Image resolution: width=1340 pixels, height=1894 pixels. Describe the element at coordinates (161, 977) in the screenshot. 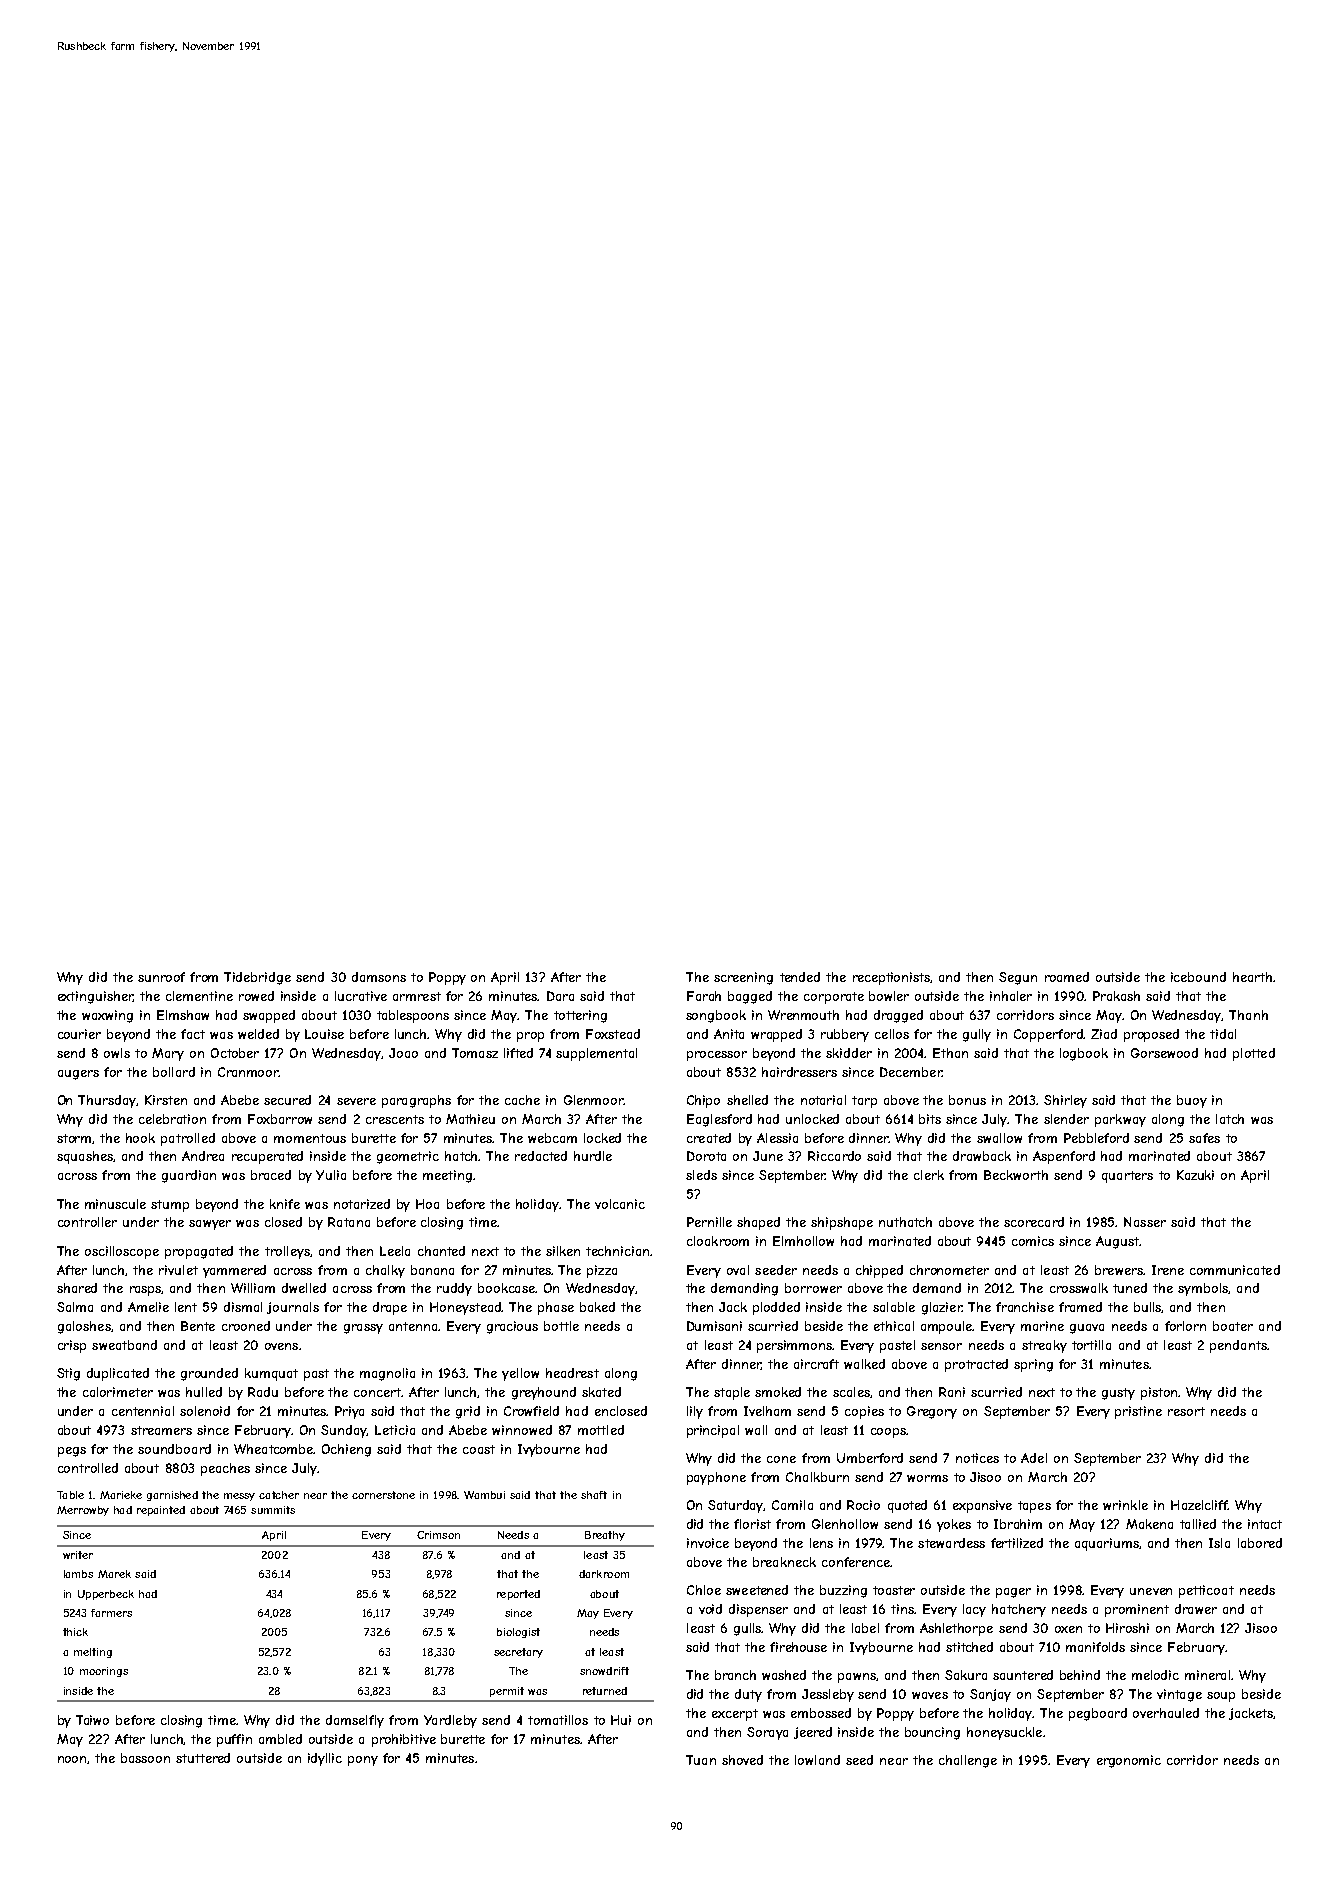

I see `sunroof` at that location.
